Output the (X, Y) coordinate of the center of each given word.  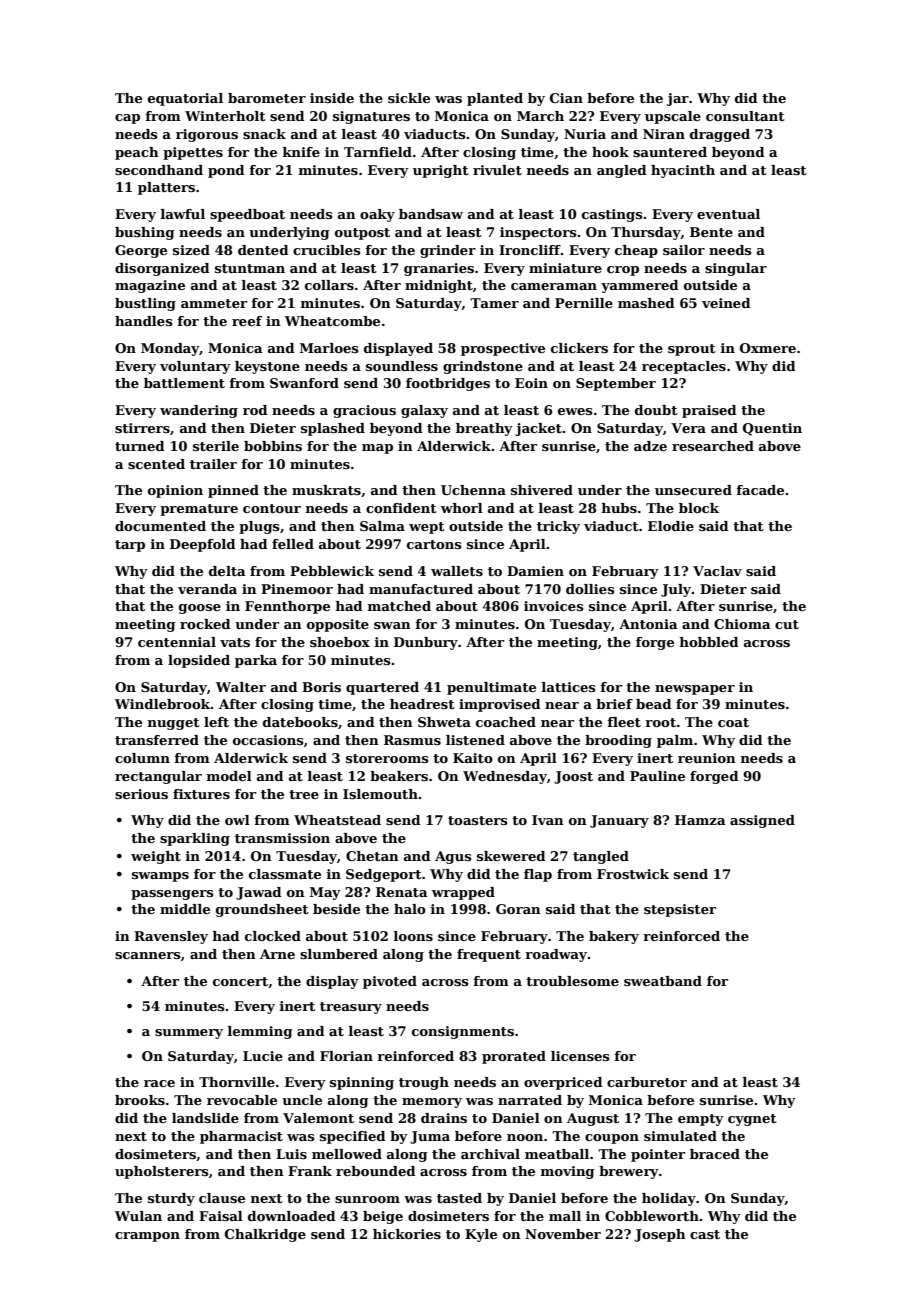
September (616, 384)
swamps (160, 877)
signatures (371, 117)
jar (678, 99)
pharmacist (241, 1137)
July (676, 590)
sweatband (663, 981)
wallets (457, 571)
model (229, 776)
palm (675, 741)
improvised (500, 705)
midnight (439, 286)
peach (137, 153)
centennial (177, 642)
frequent (489, 955)
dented (263, 250)
